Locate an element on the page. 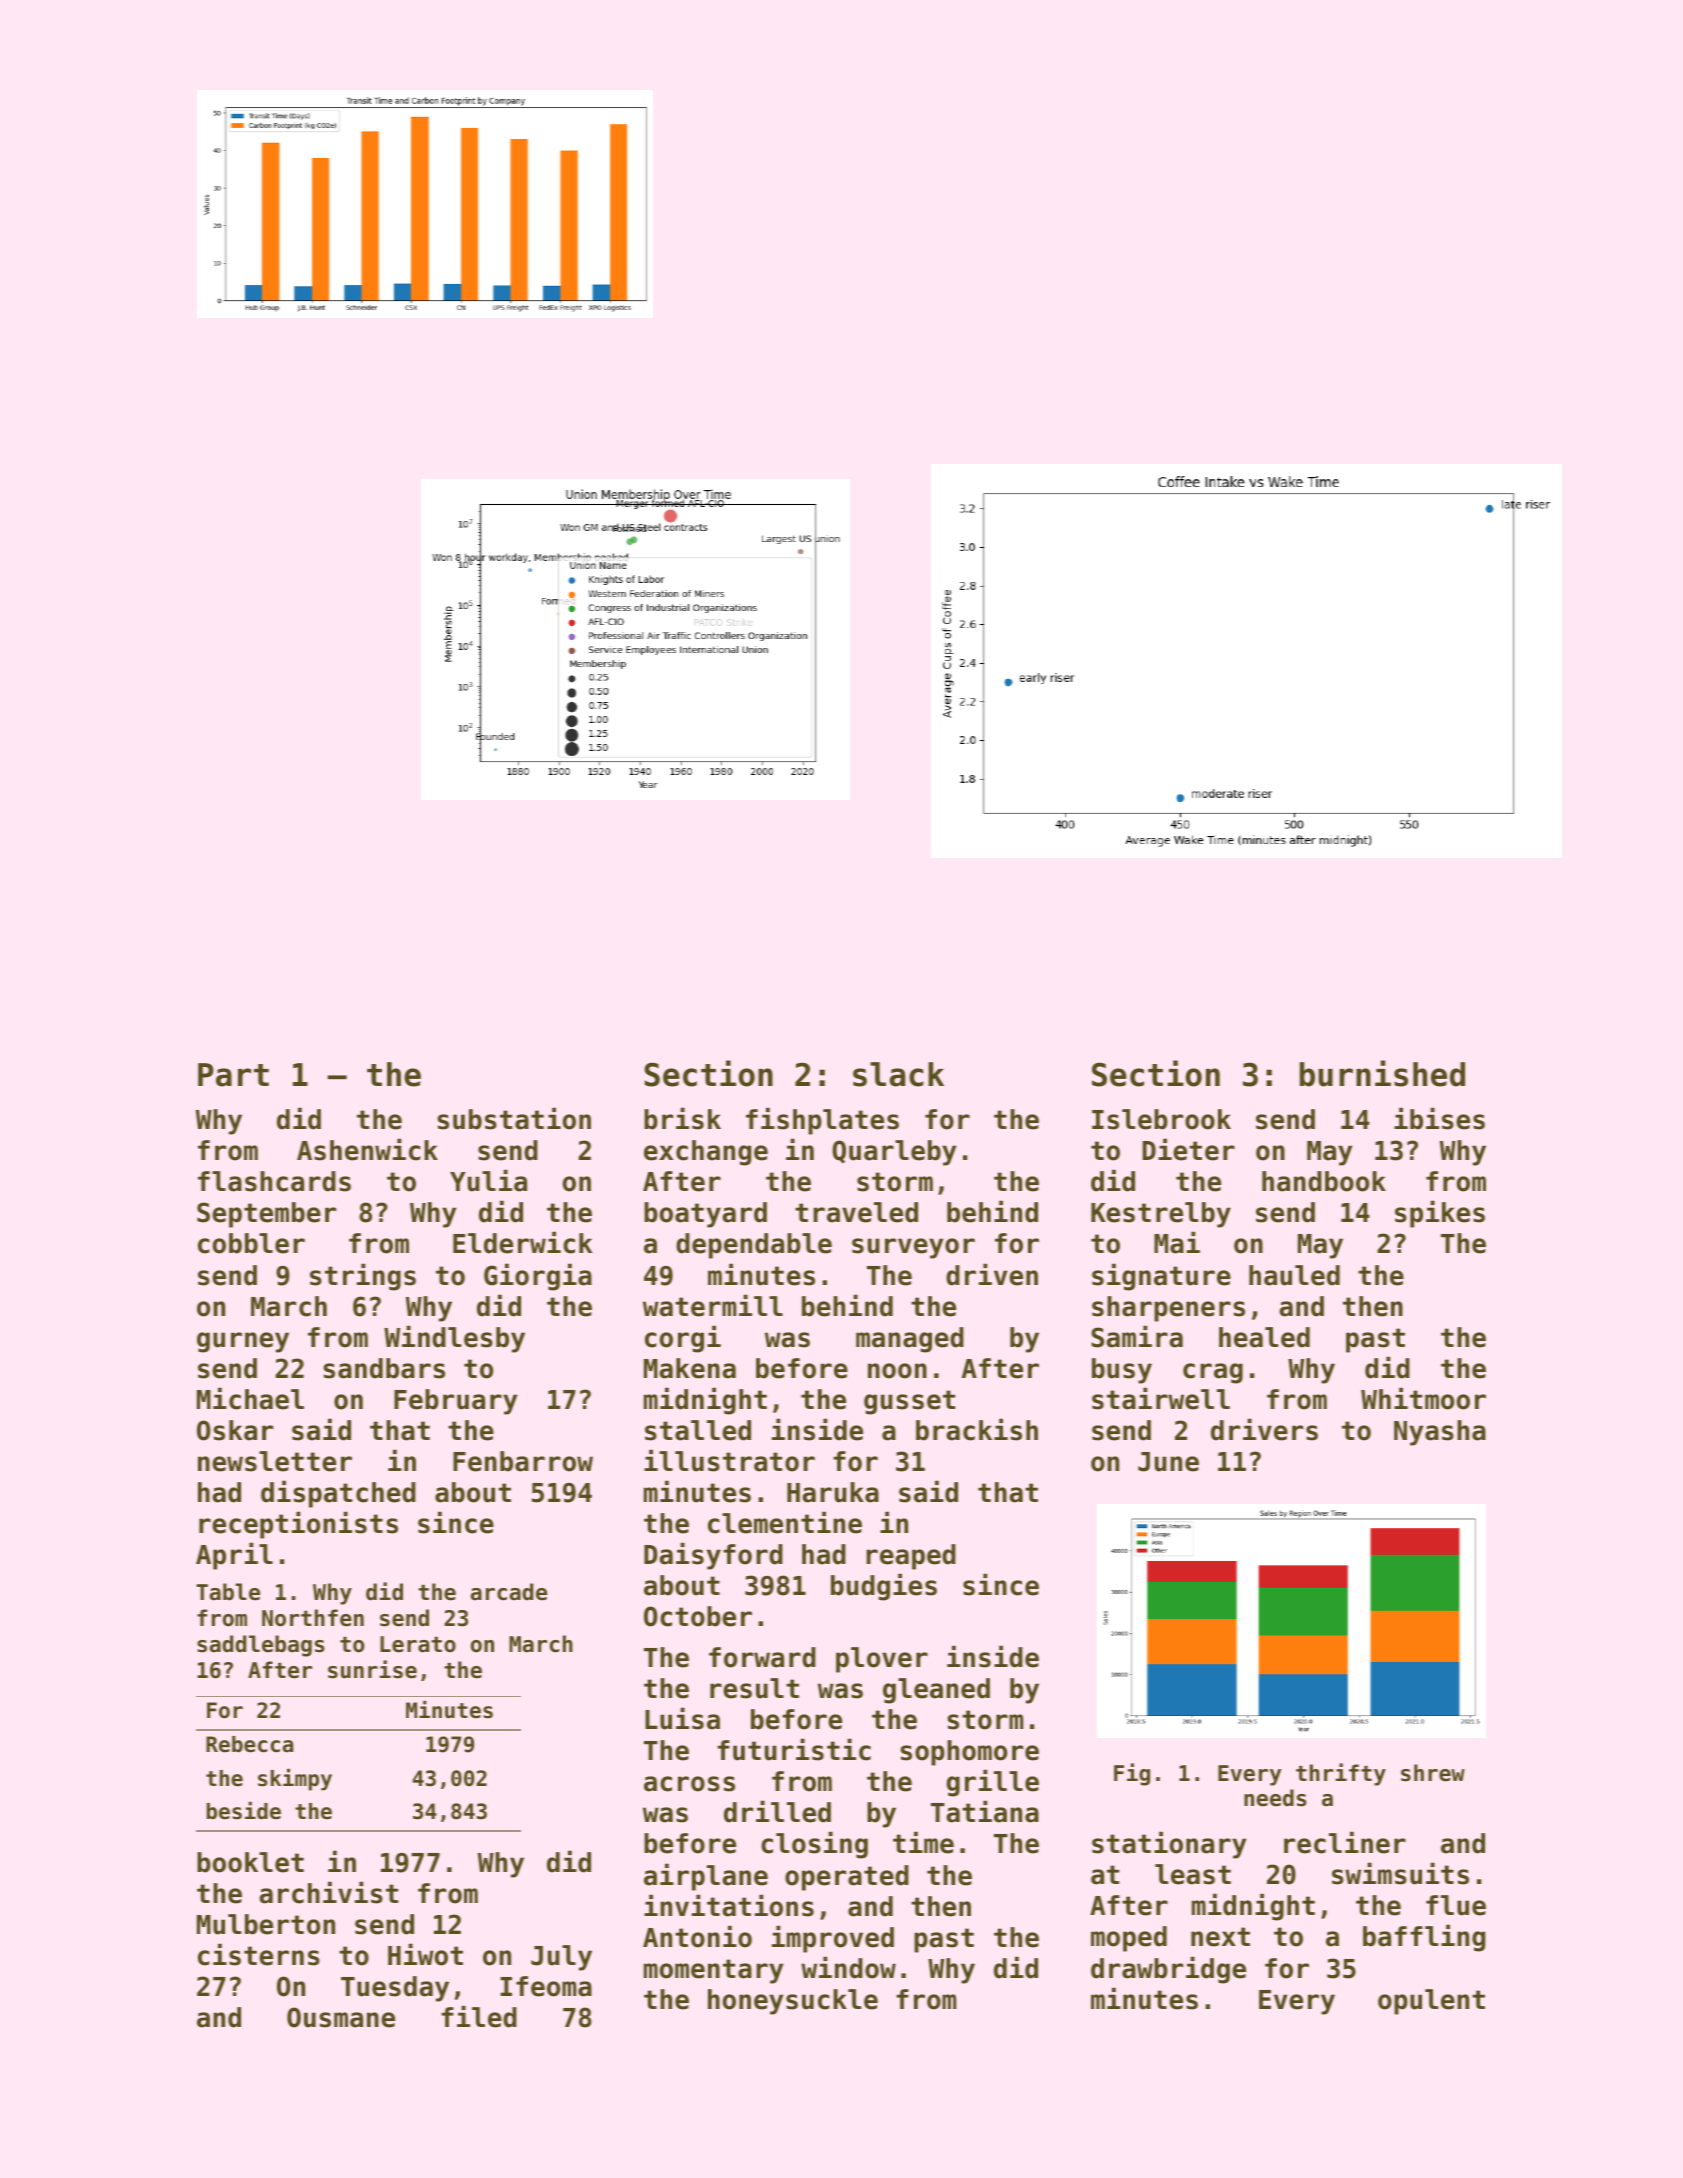  slack is located at coordinates (898, 1074).
